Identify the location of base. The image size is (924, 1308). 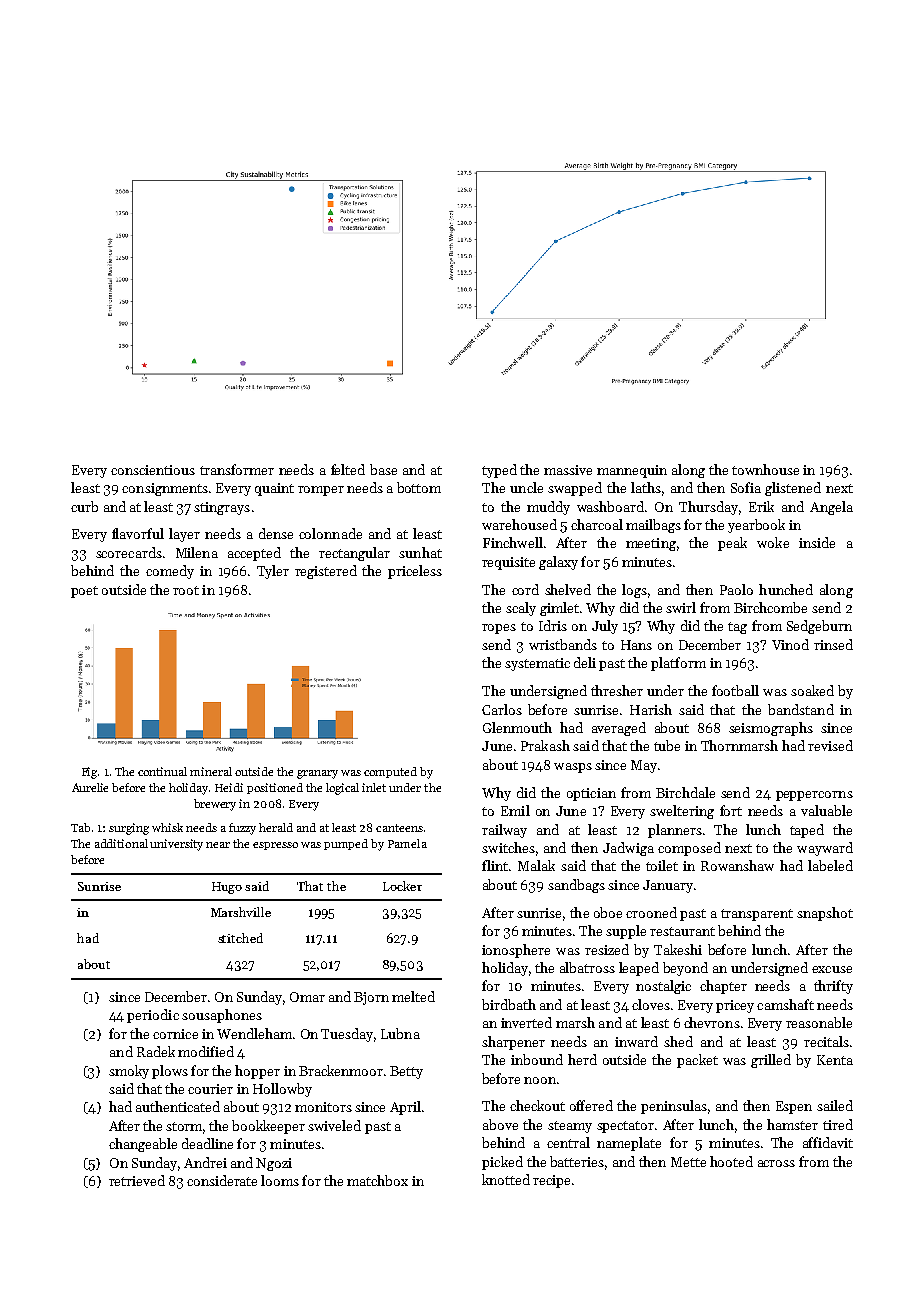
(383, 469).
